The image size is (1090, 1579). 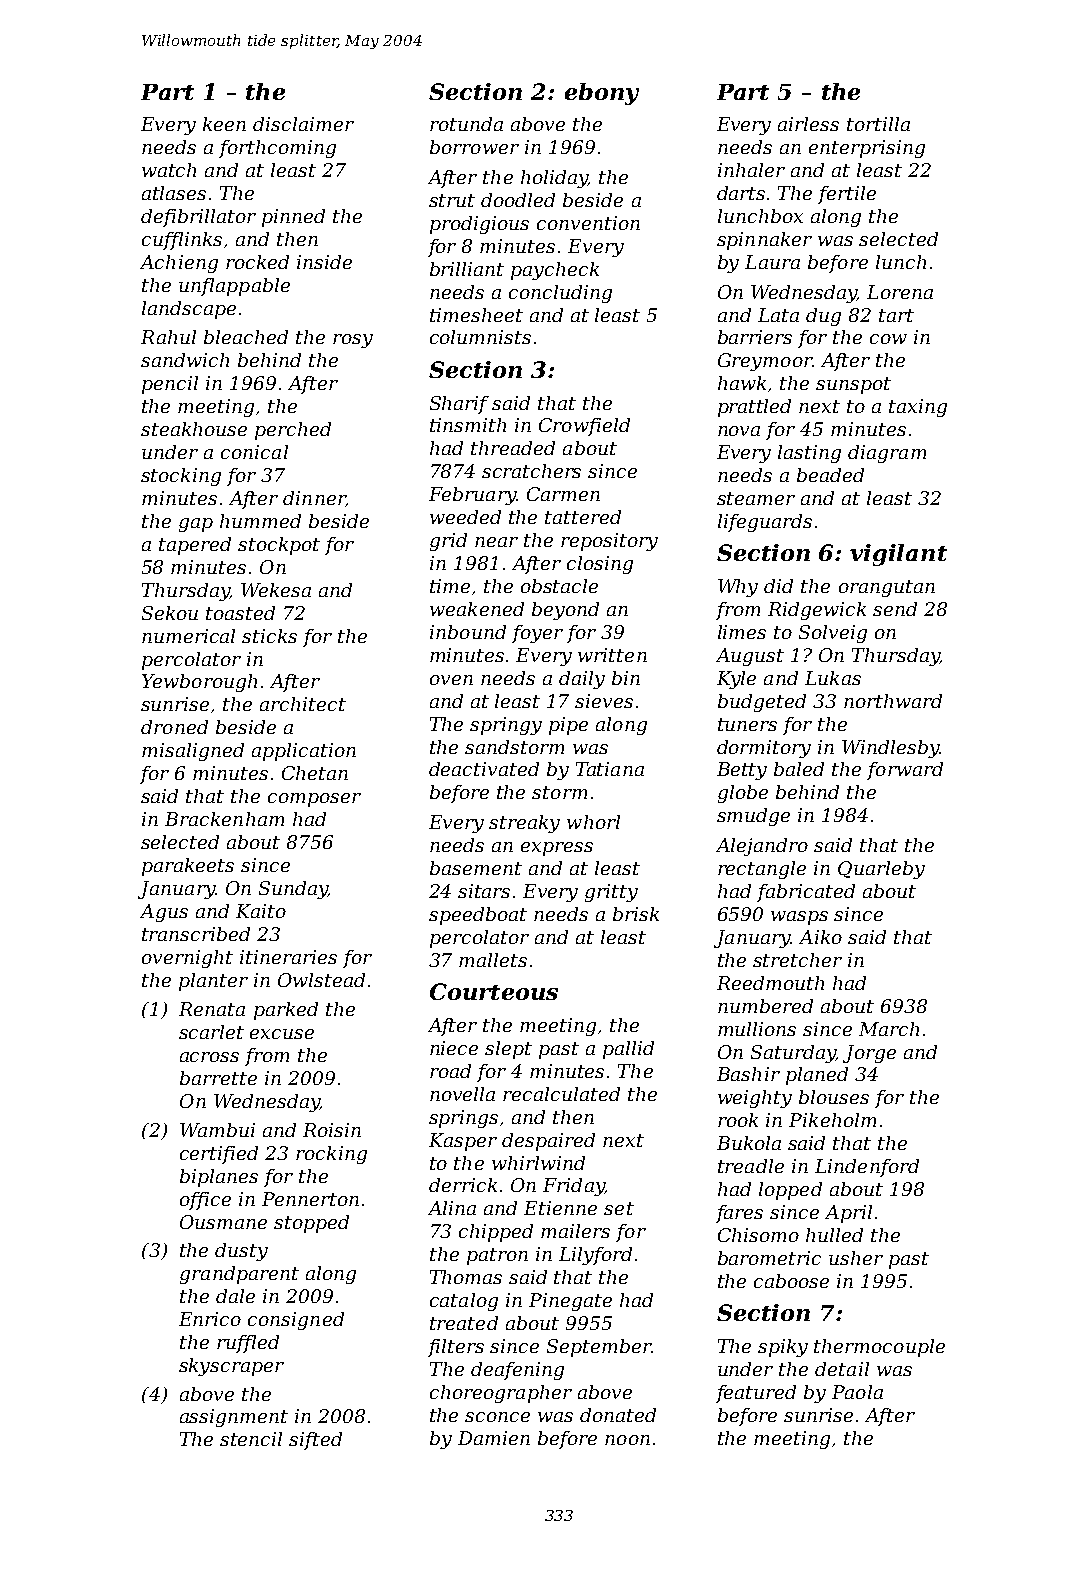 I want to click on choreographer, so click(x=501, y=1394).
